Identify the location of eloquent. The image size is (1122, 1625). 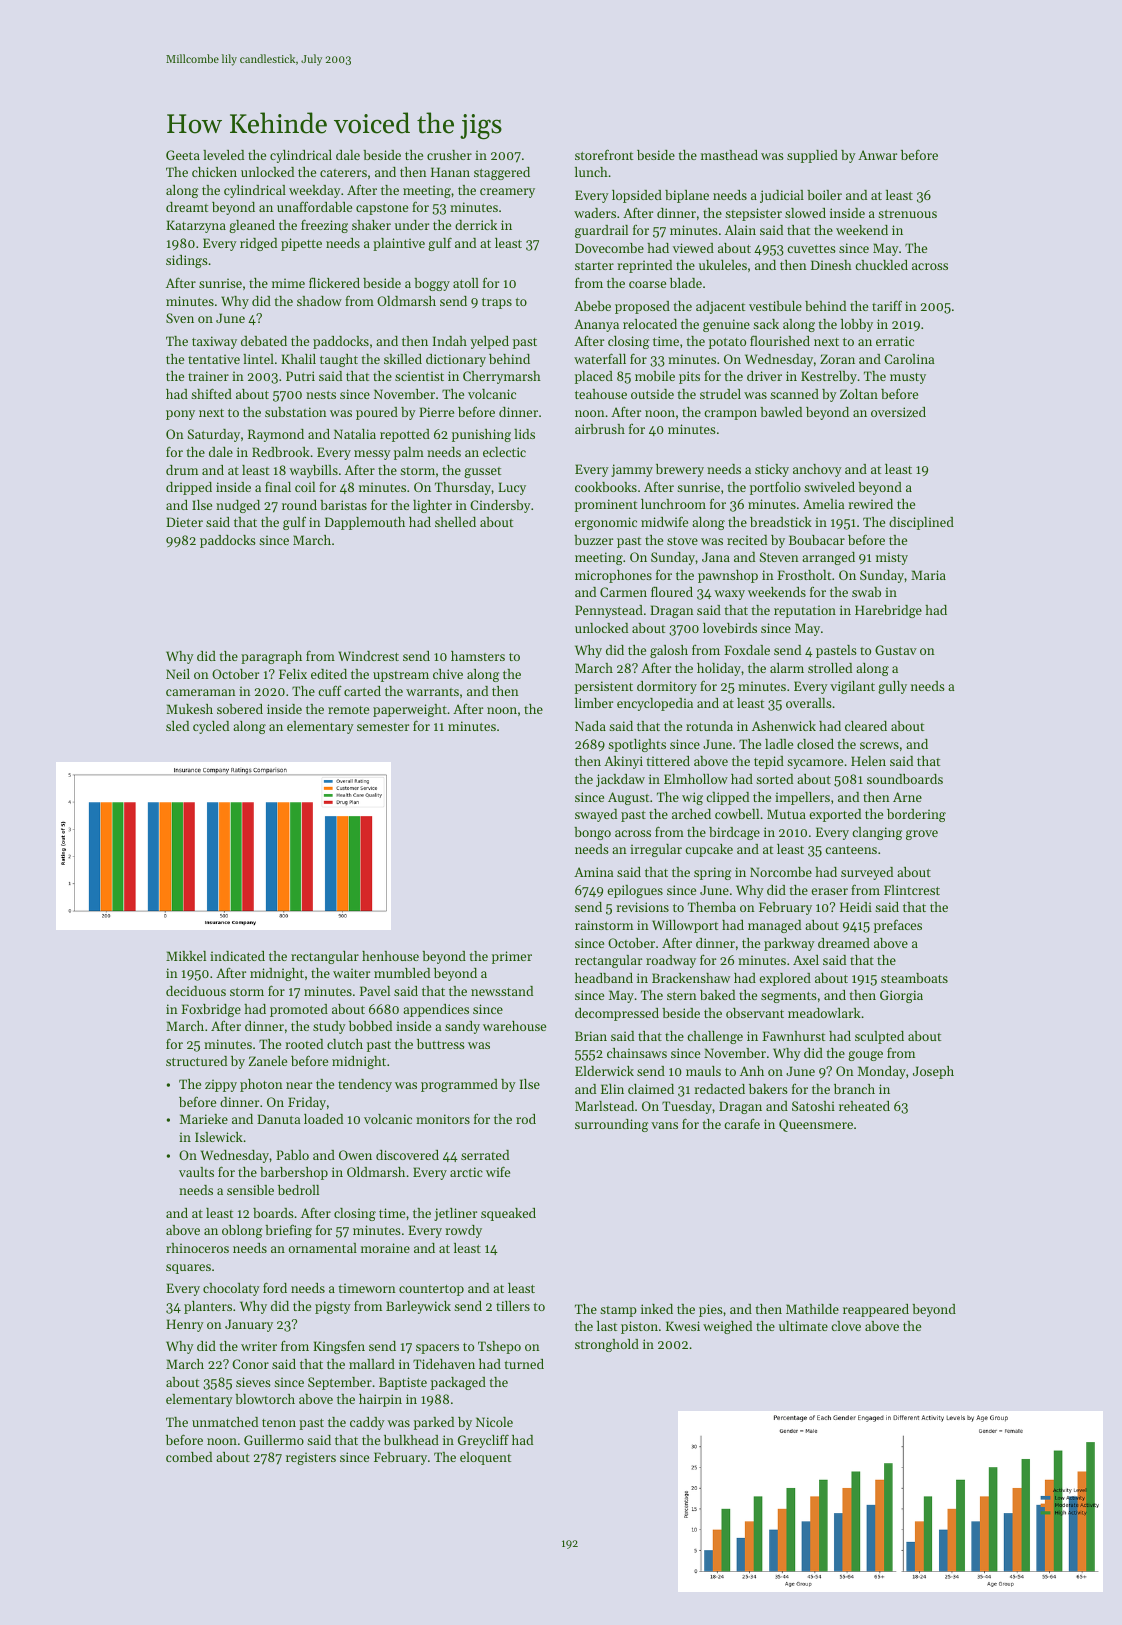
(485, 1458).
